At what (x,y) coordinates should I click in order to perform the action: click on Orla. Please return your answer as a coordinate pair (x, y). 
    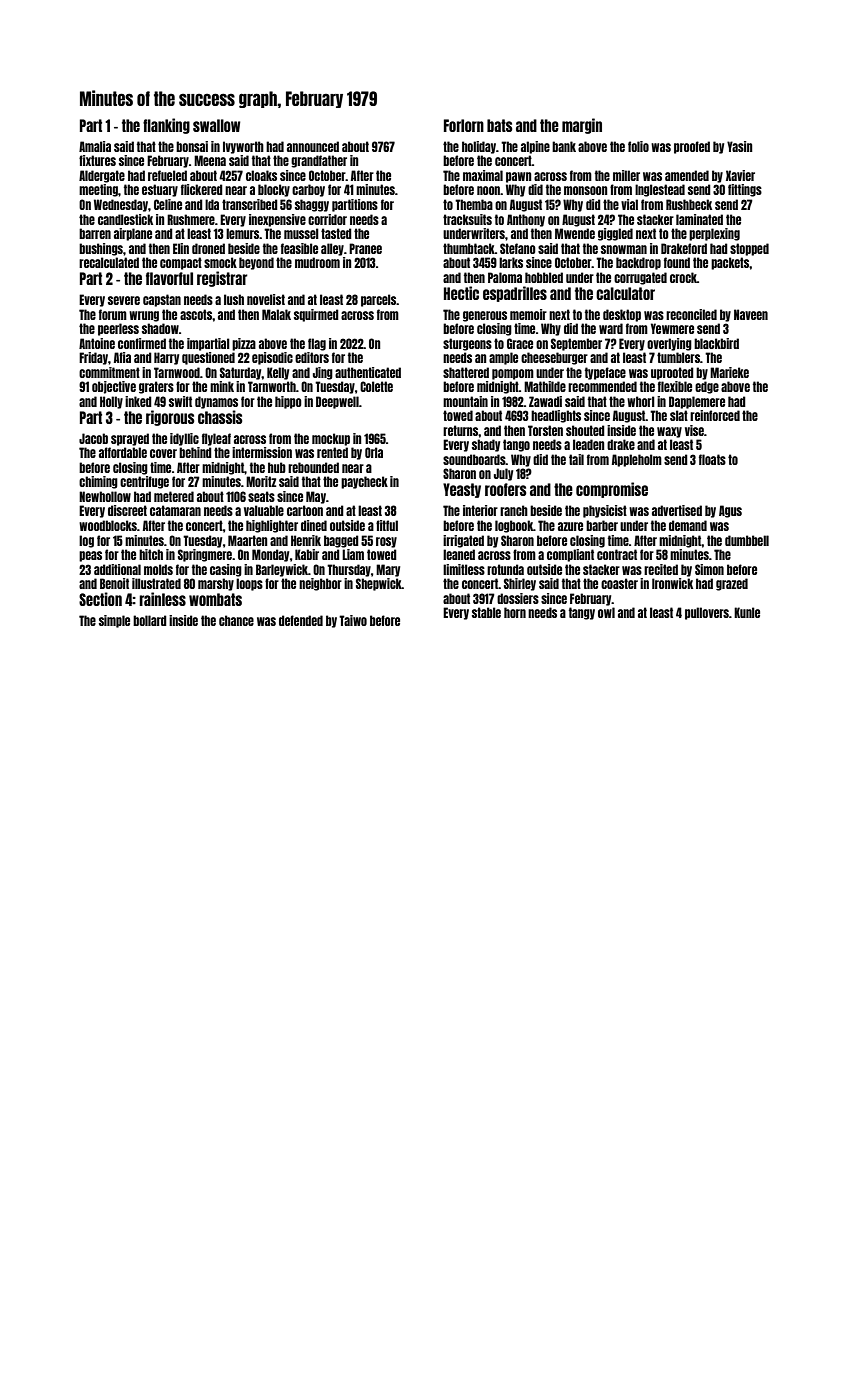
    Looking at the image, I should click on (374, 452).
